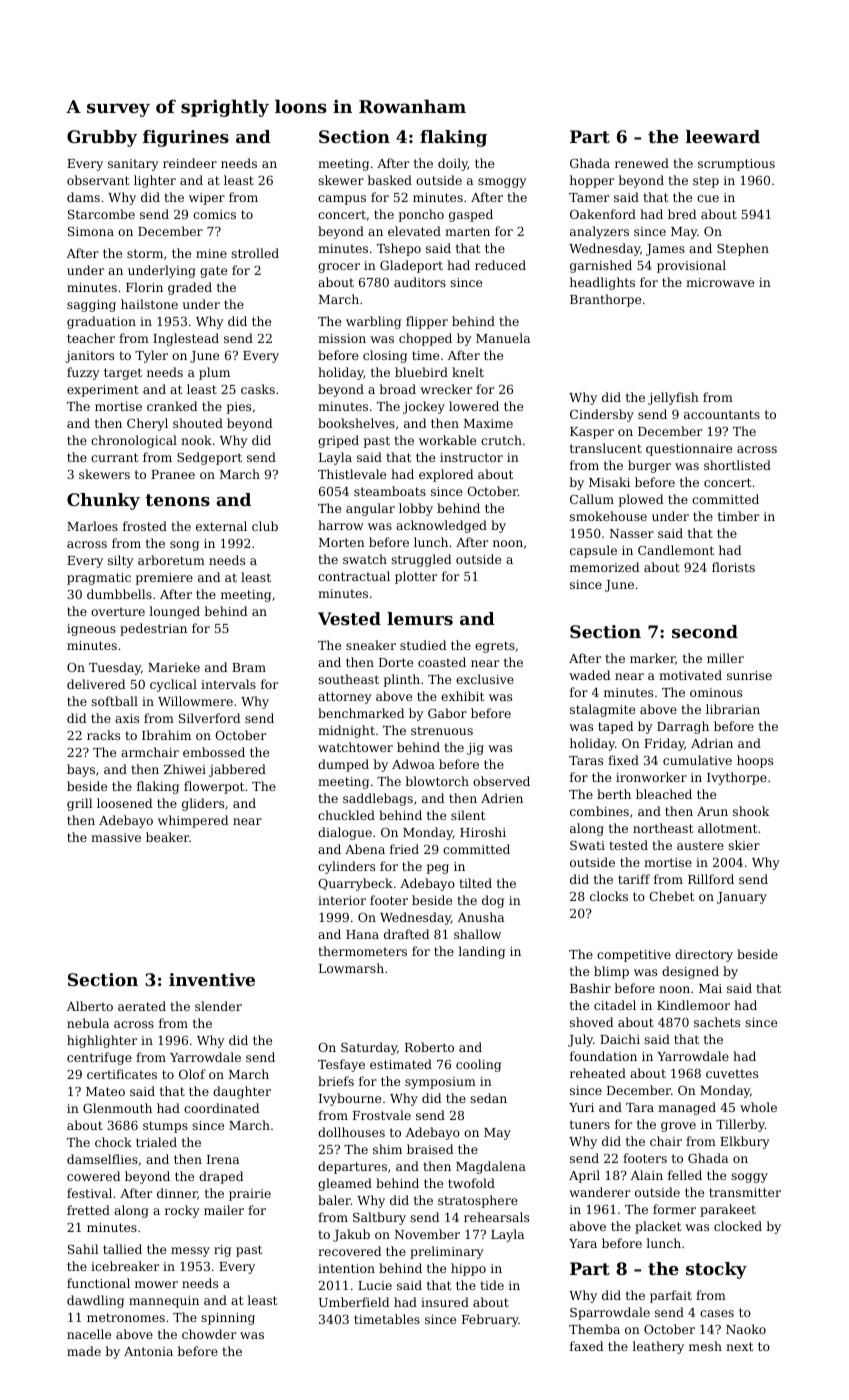 Image resolution: width=849 pixels, height=1400 pixels. What do you see at coordinates (705, 631) in the screenshot?
I see `second` at bounding box center [705, 631].
